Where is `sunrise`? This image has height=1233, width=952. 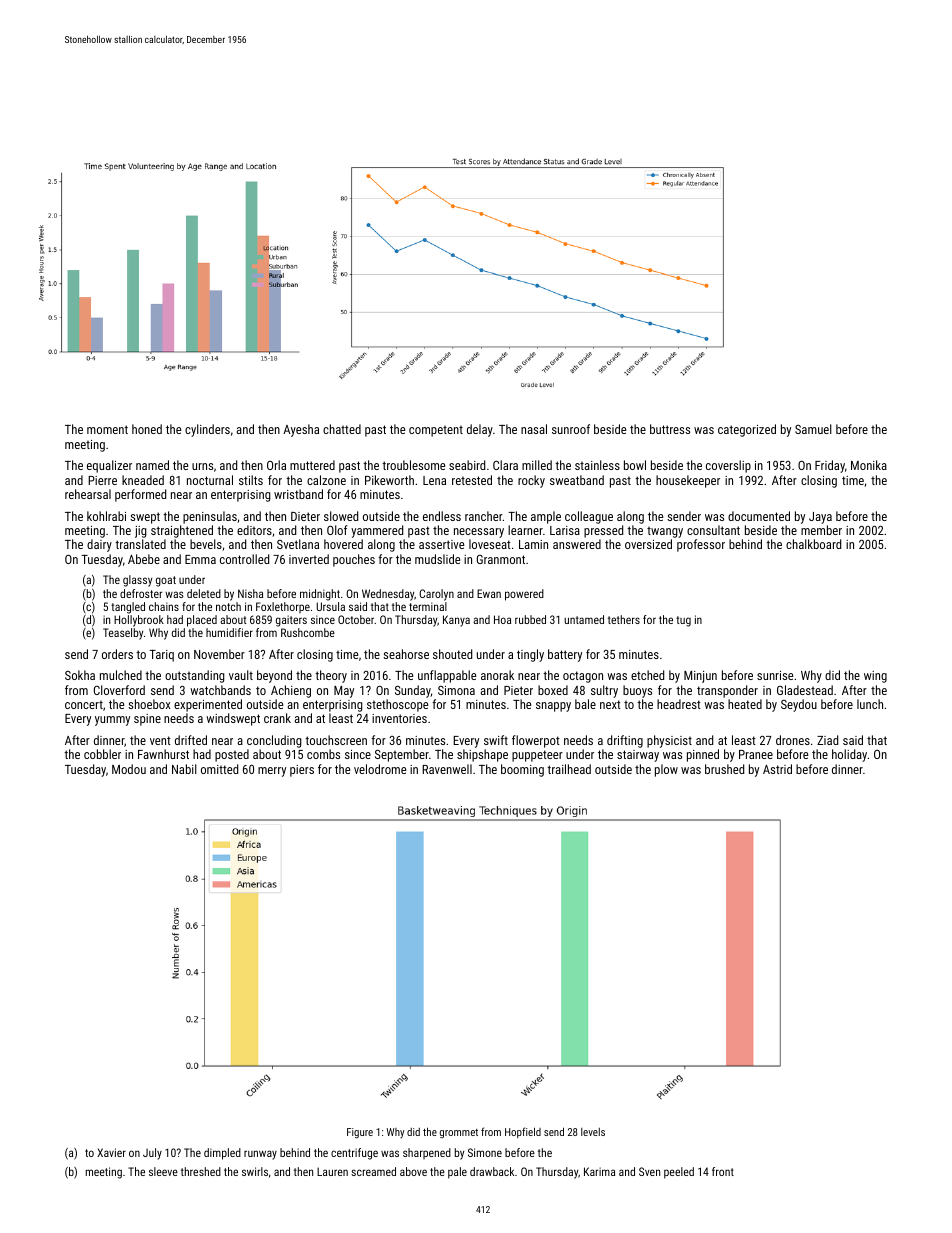
sunrise is located at coordinates (775, 675).
